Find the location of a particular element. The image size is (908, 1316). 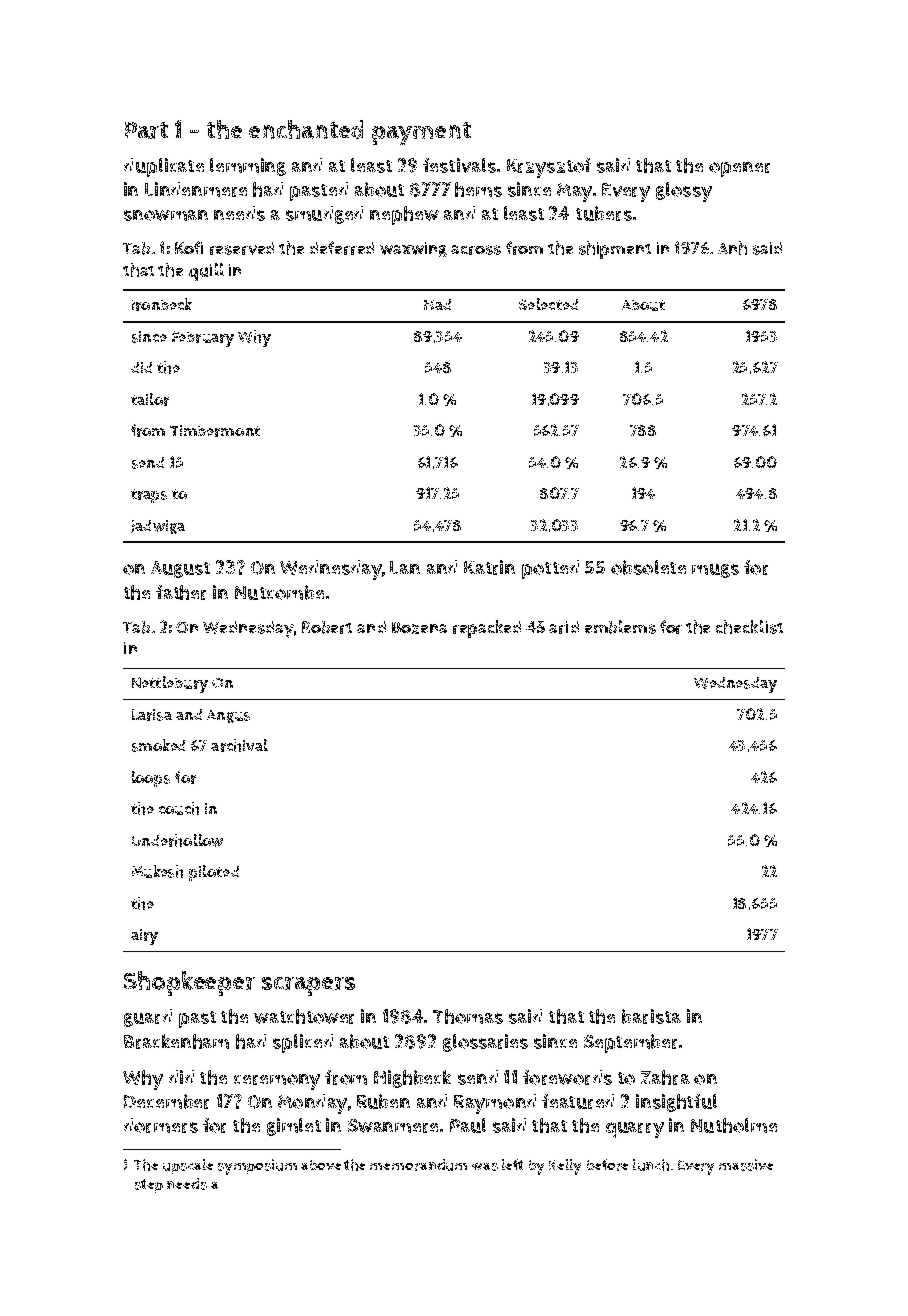

lemming is located at coordinates (248, 167).
